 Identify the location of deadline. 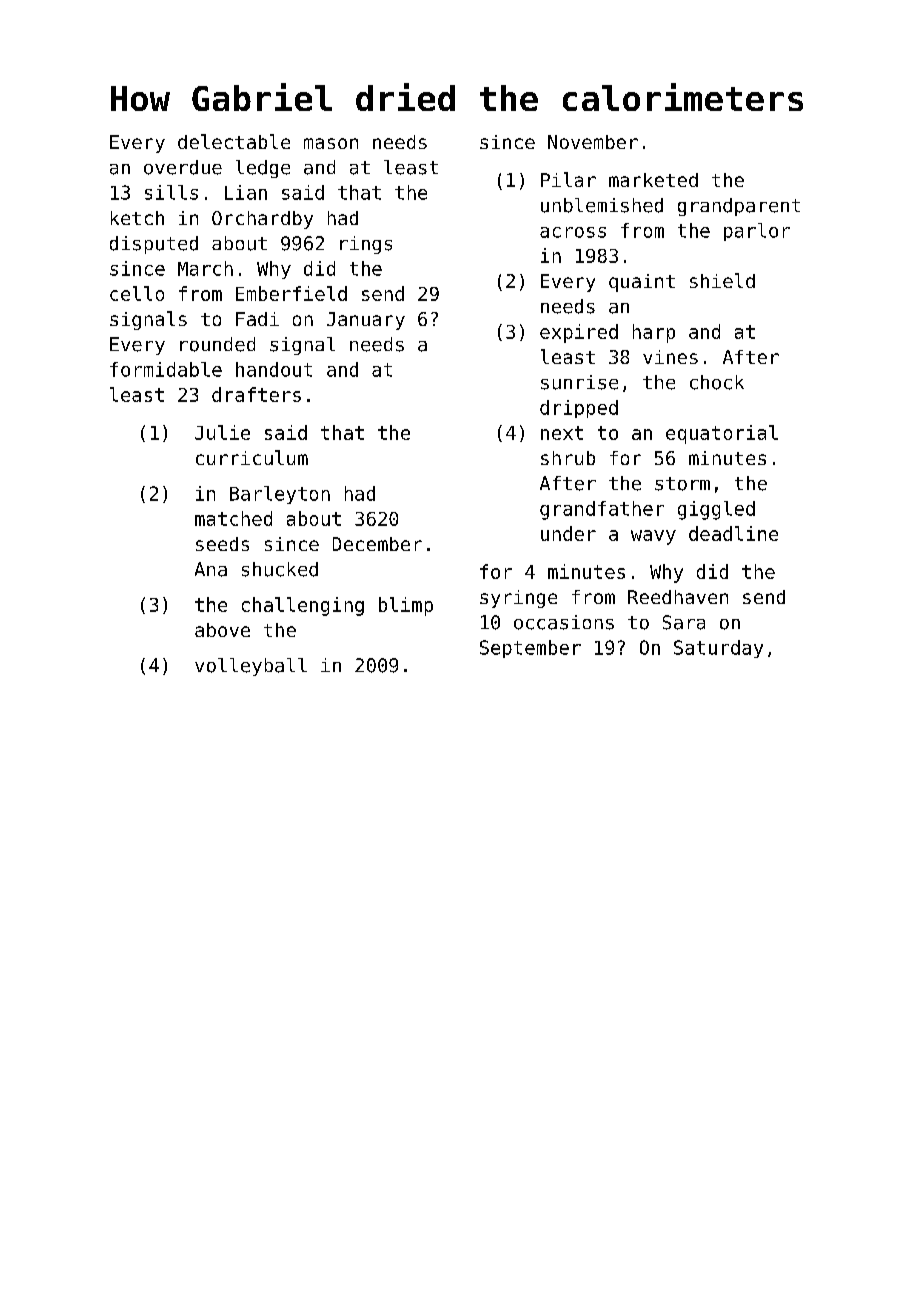
(733, 533).
